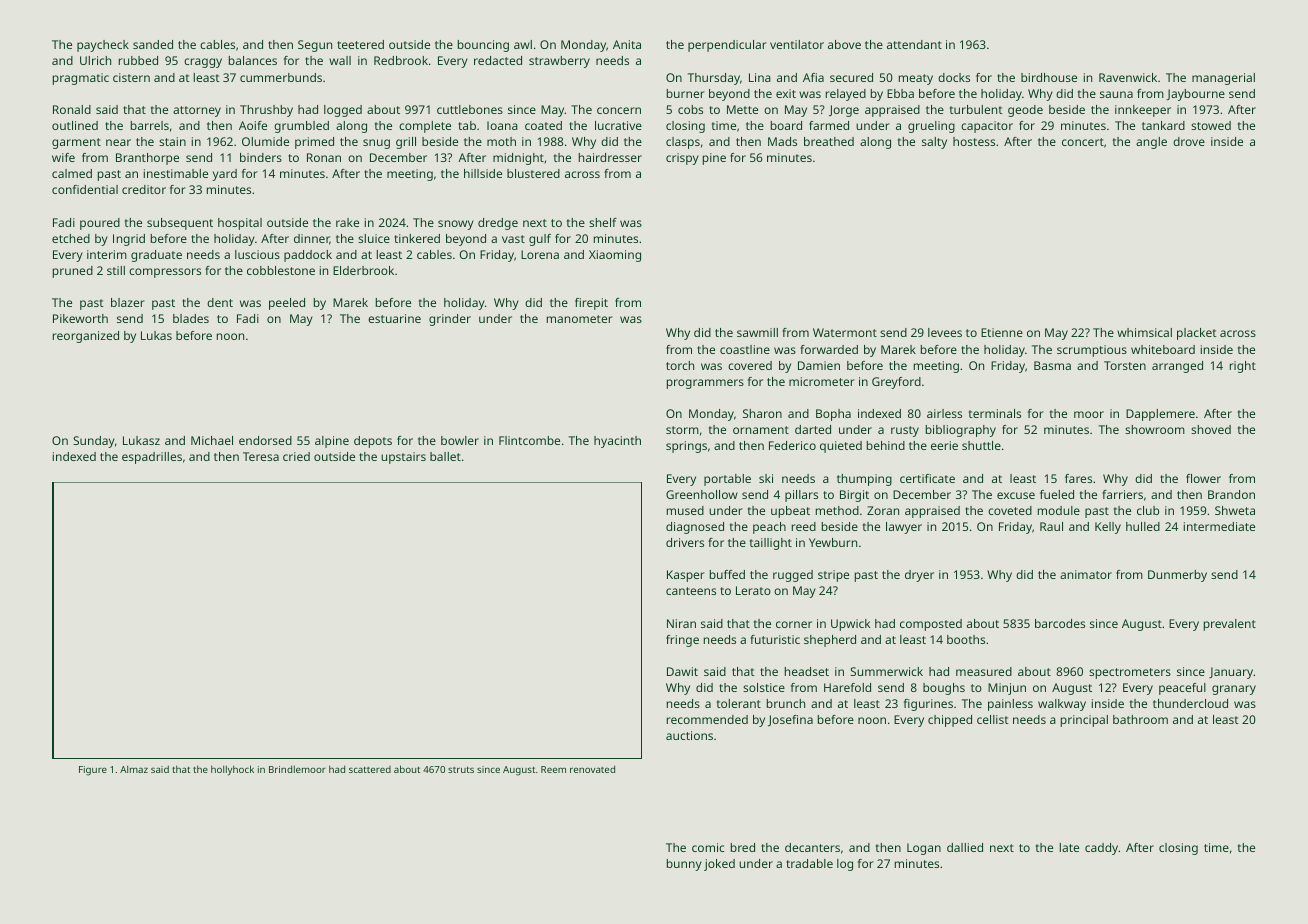 The image size is (1308, 924). What do you see at coordinates (727, 480) in the screenshot?
I see `portable` at bounding box center [727, 480].
